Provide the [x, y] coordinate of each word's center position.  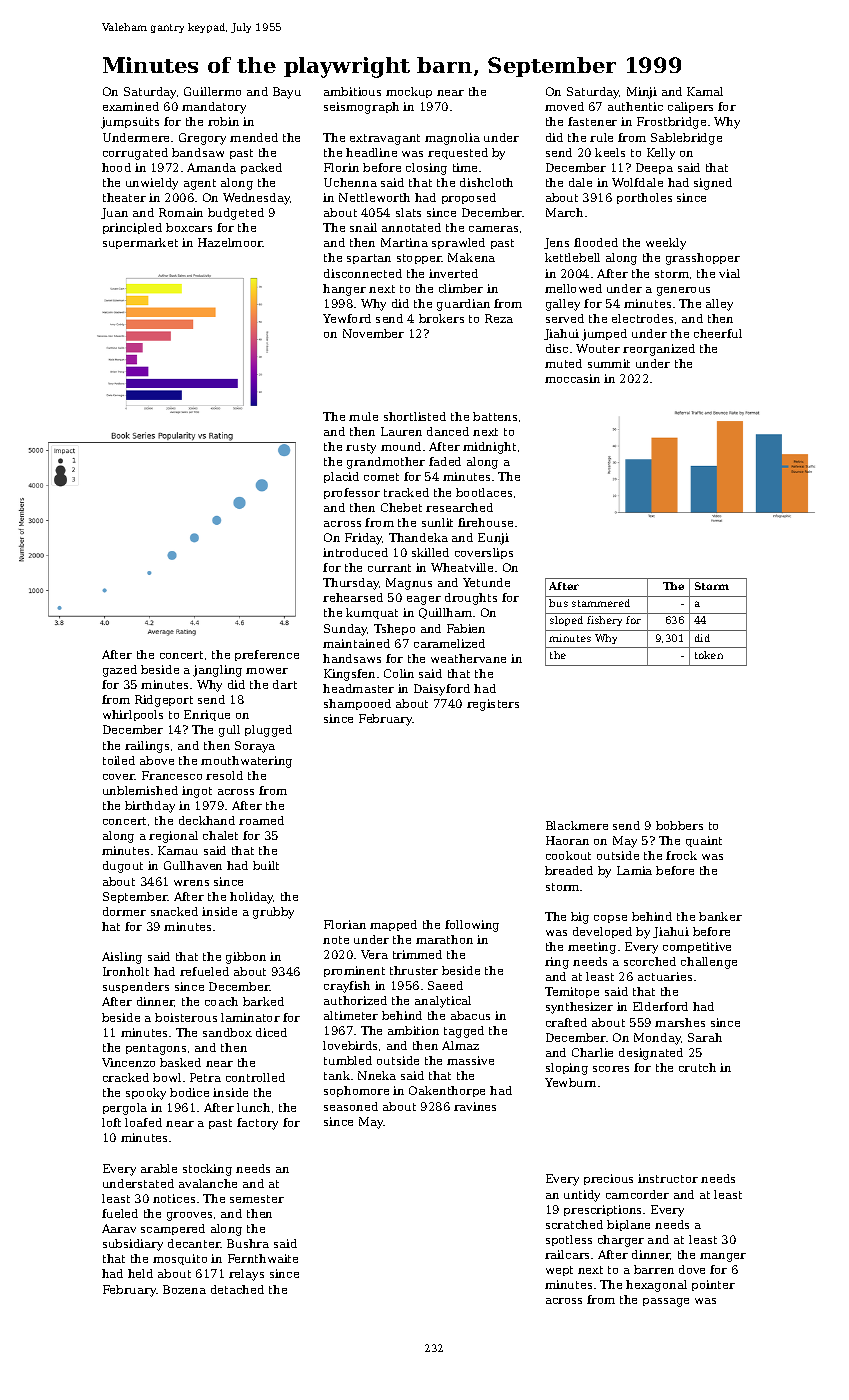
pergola [125, 1109]
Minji [642, 93]
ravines [475, 1106]
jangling [217, 671]
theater [124, 197]
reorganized [659, 350]
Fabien [466, 628]
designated [651, 1054]
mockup [409, 92]
